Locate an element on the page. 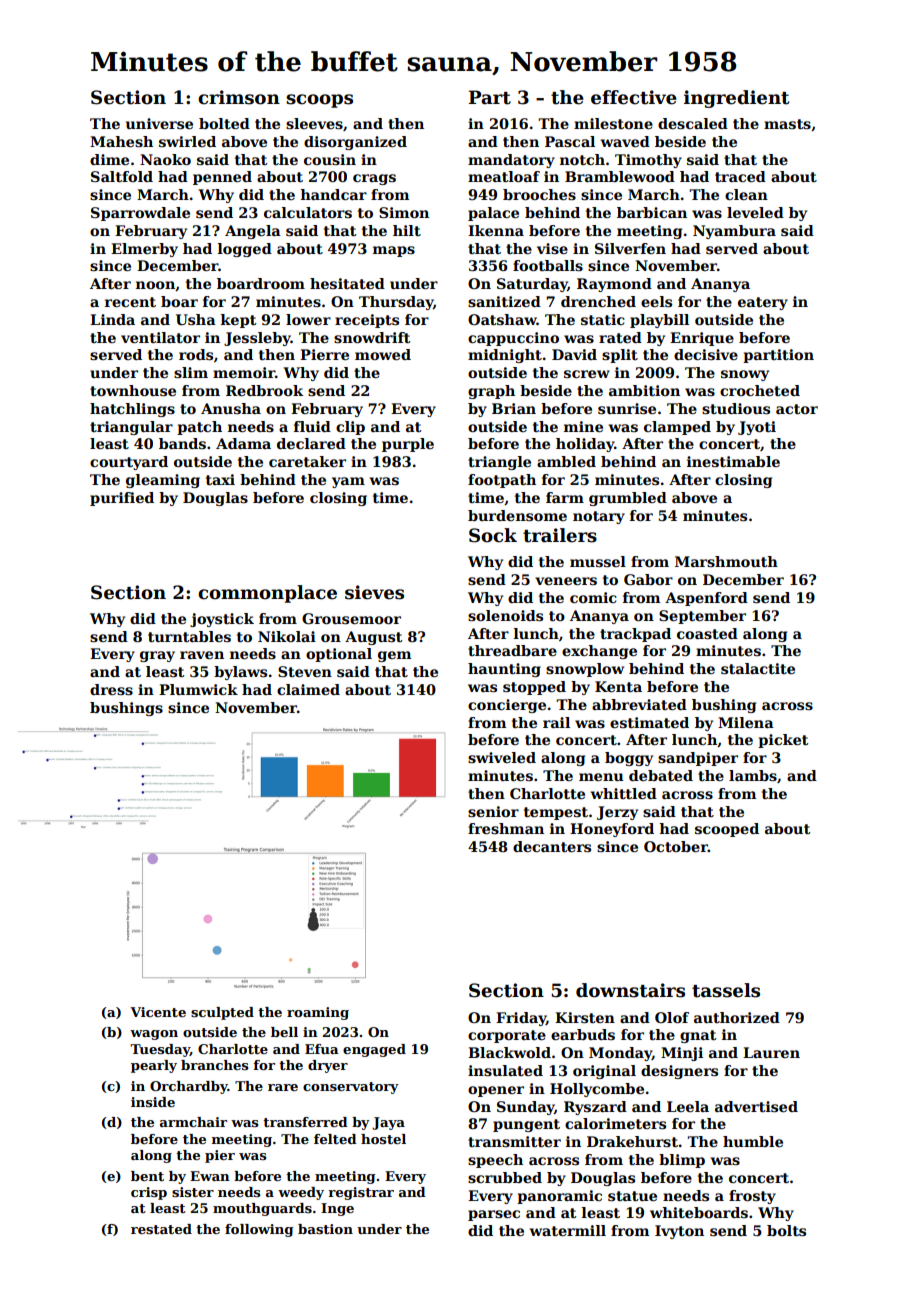  restated is located at coordinates (161, 1229).
